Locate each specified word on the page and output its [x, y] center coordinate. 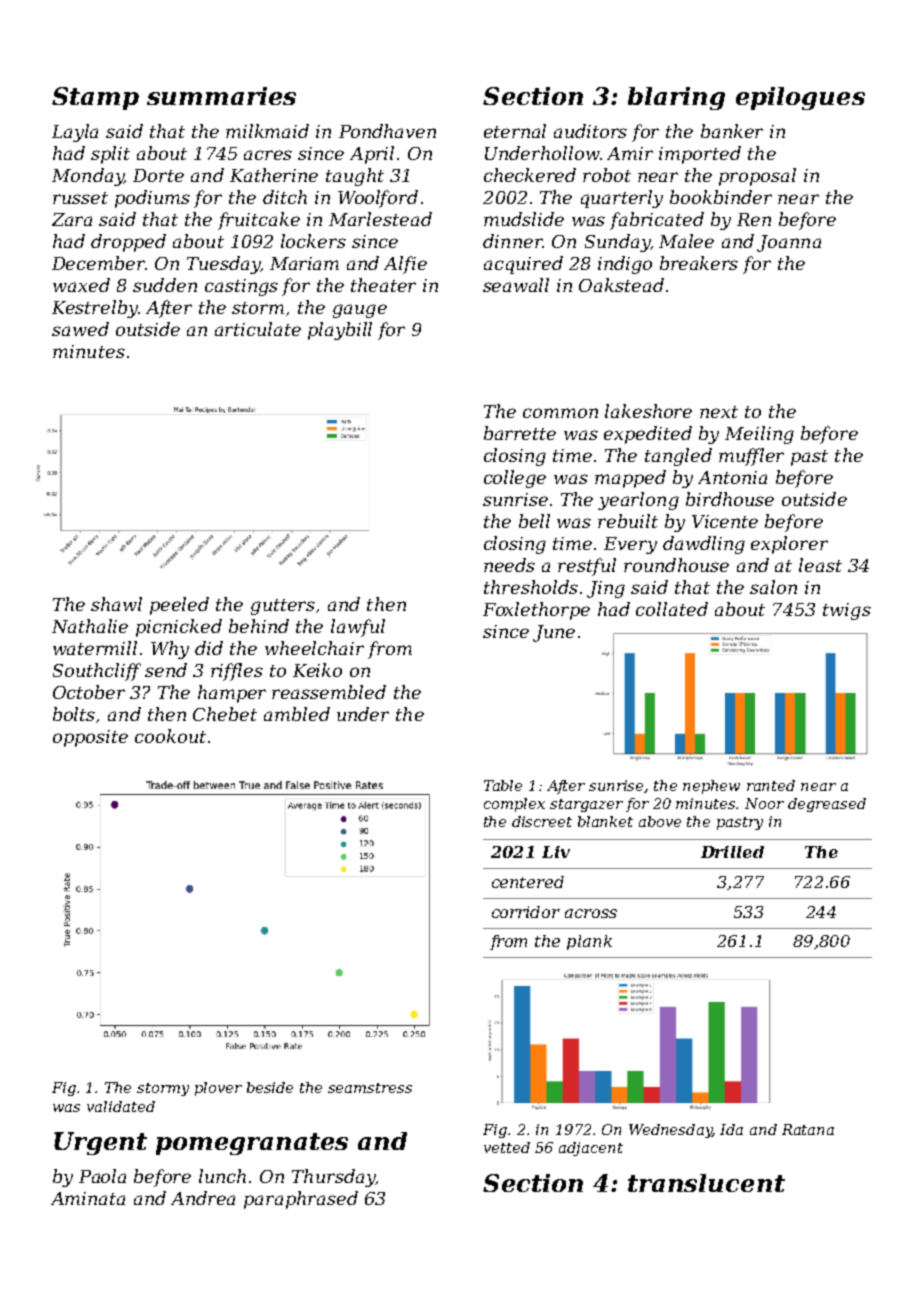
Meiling [759, 435]
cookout [170, 736]
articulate [258, 329]
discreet [542, 821]
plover [218, 1089]
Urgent [100, 1143]
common [560, 413]
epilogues [800, 98]
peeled [179, 606]
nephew [711, 787]
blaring [676, 98]
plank [589, 942]
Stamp [95, 98]
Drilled [732, 852]
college [515, 479]
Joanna [789, 243]
